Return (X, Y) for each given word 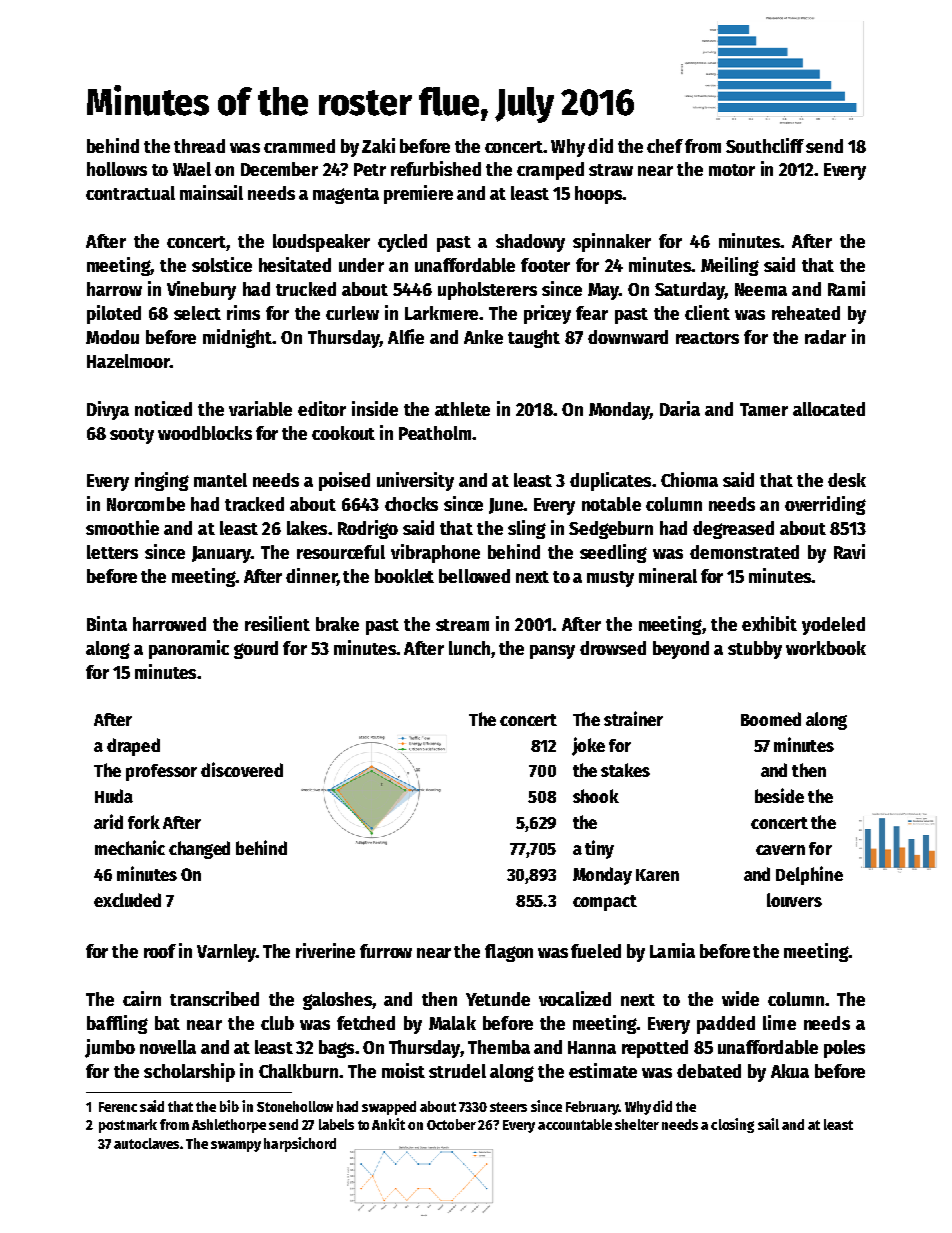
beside (779, 795)
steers (508, 1107)
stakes (625, 770)
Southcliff (765, 145)
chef (665, 146)
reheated (806, 313)
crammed (299, 146)
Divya (108, 410)
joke (588, 746)
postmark (128, 1126)
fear (592, 313)
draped (133, 747)
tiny (599, 849)
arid (108, 821)
